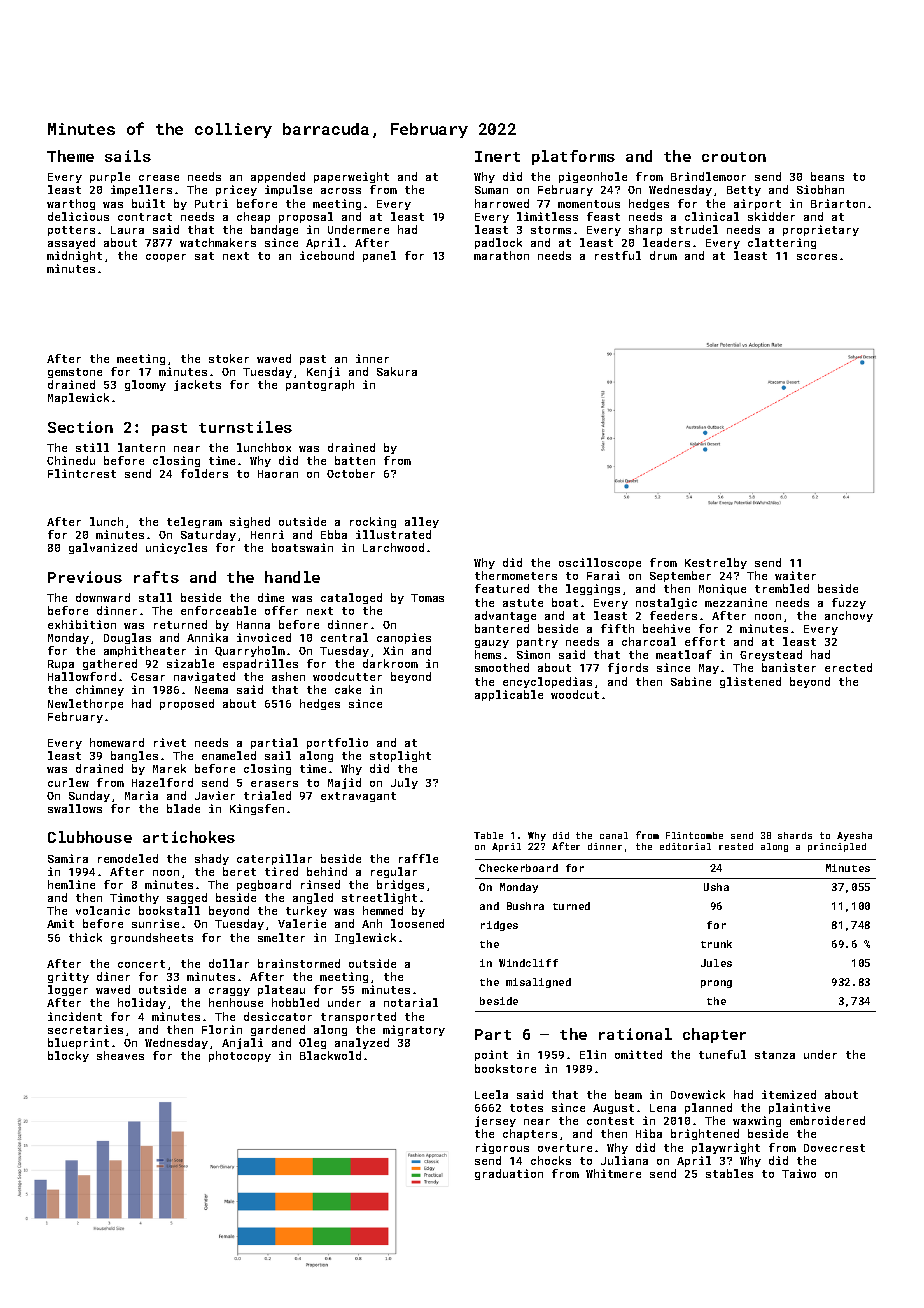 The height and width of the page is (1308, 924). What do you see at coordinates (497, 156) in the page?
I see `Inert` at bounding box center [497, 156].
